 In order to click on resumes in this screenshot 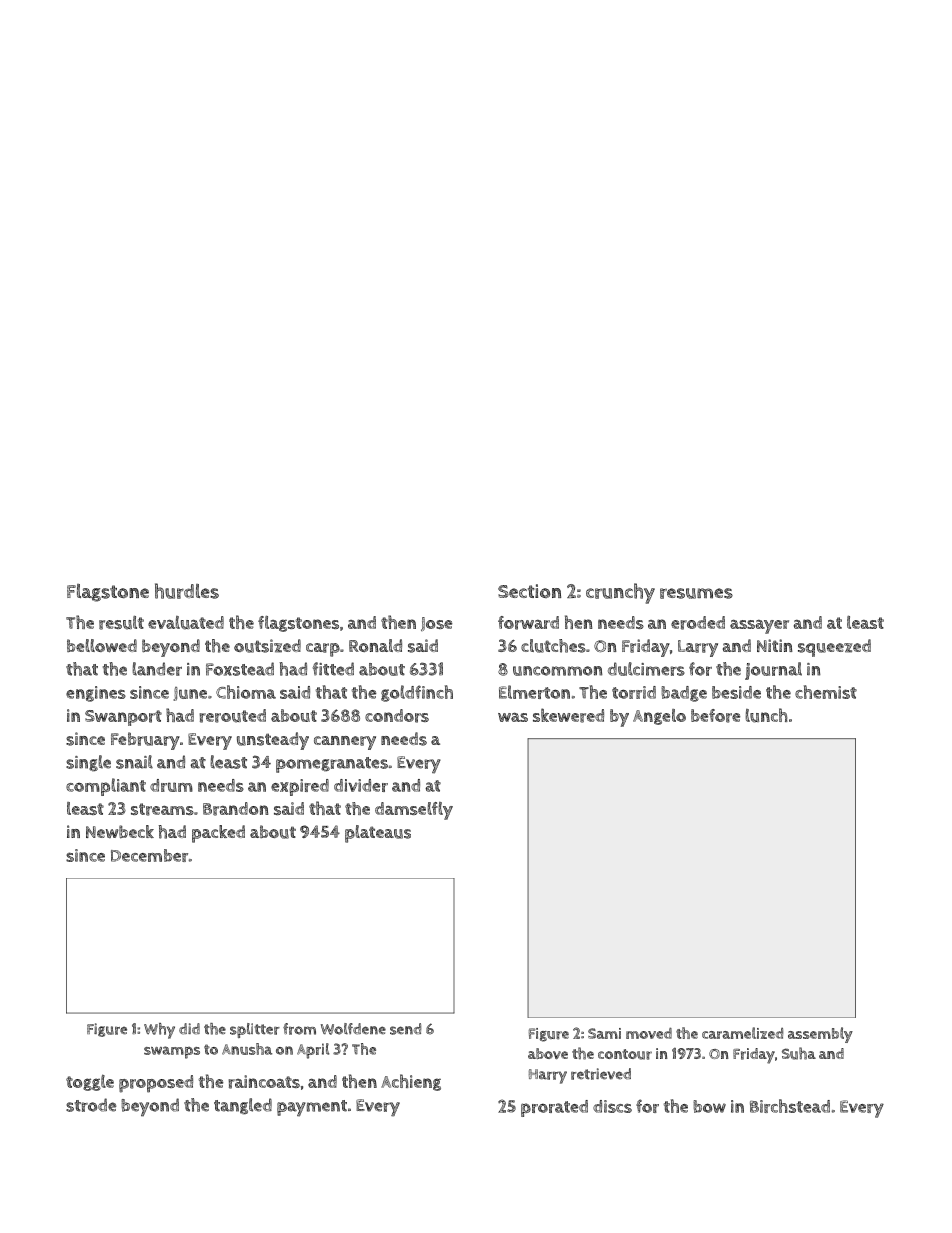, I will do `click(696, 593)`.
